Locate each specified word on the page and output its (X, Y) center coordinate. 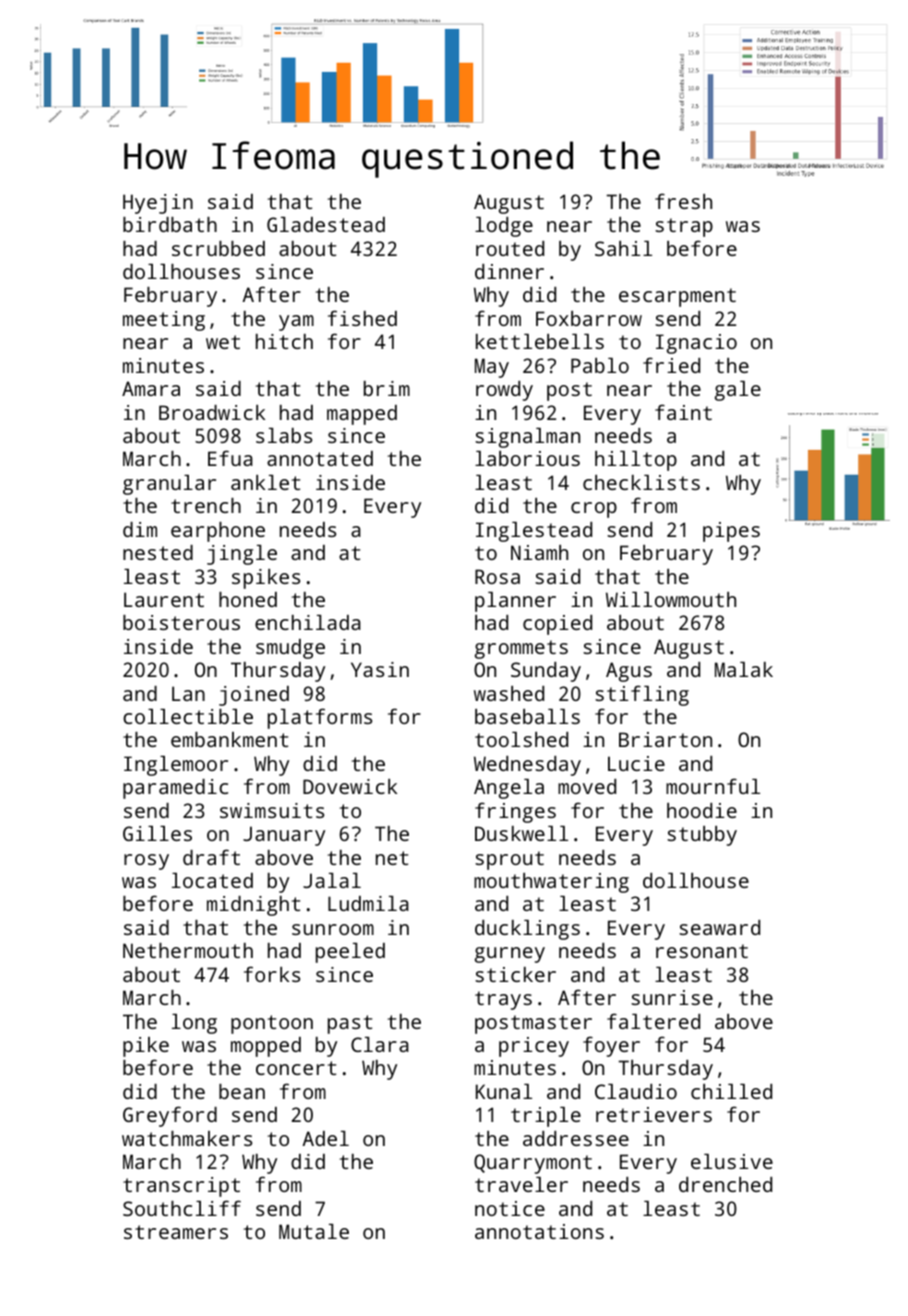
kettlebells (540, 341)
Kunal (504, 1091)
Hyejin (158, 204)
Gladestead (326, 224)
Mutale (314, 1231)
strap (684, 227)
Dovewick (350, 786)
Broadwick (212, 412)
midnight (253, 906)
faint (683, 412)
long (194, 1024)
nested (158, 552)
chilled (731, 1091)
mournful (713, 786)
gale (738, 391)
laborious (527, 458)
